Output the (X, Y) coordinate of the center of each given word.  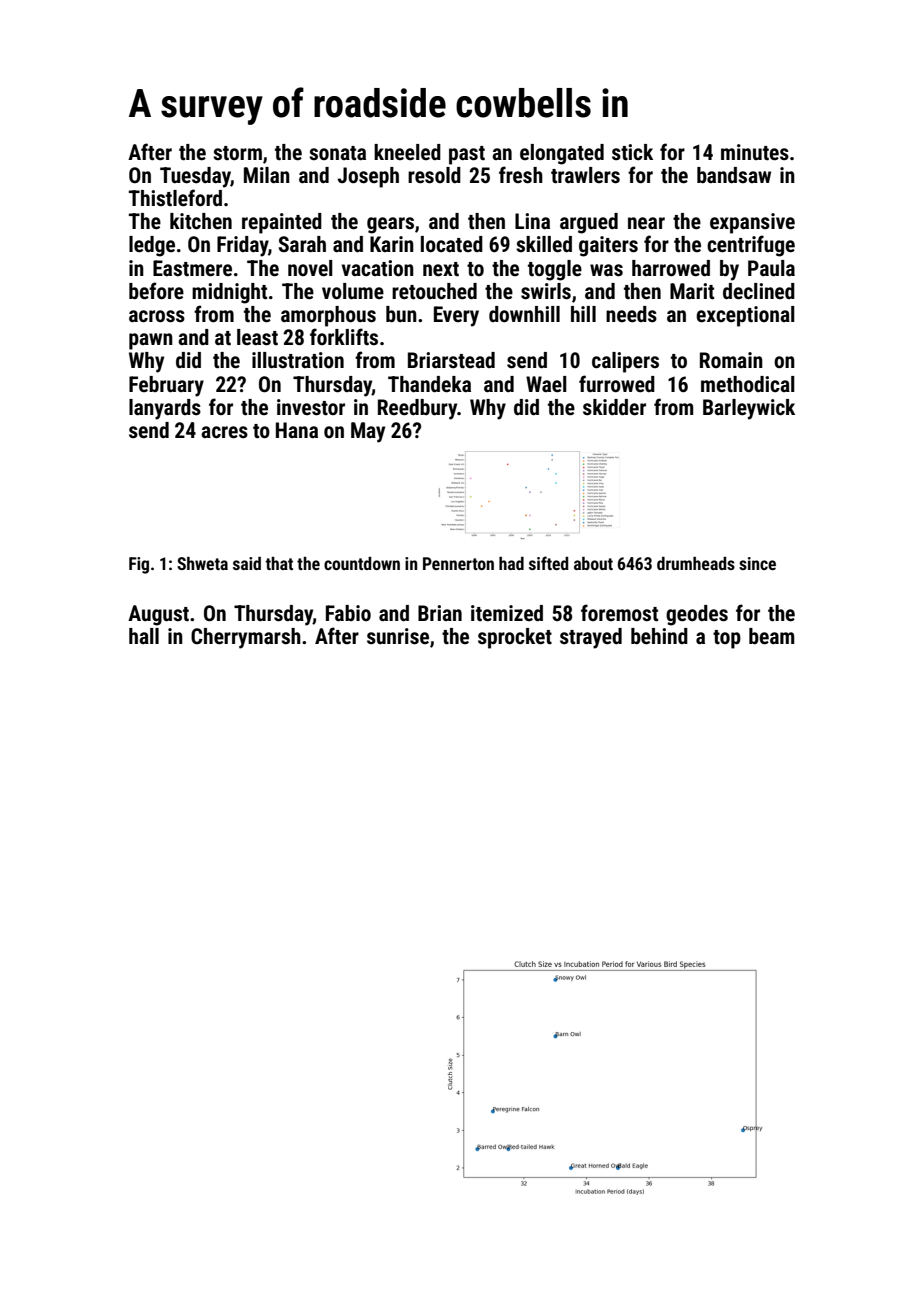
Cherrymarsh (246, 638)
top (727, 639)
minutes (755, 152)
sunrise (398, 636)
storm (237, 153)
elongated (562, 154)
